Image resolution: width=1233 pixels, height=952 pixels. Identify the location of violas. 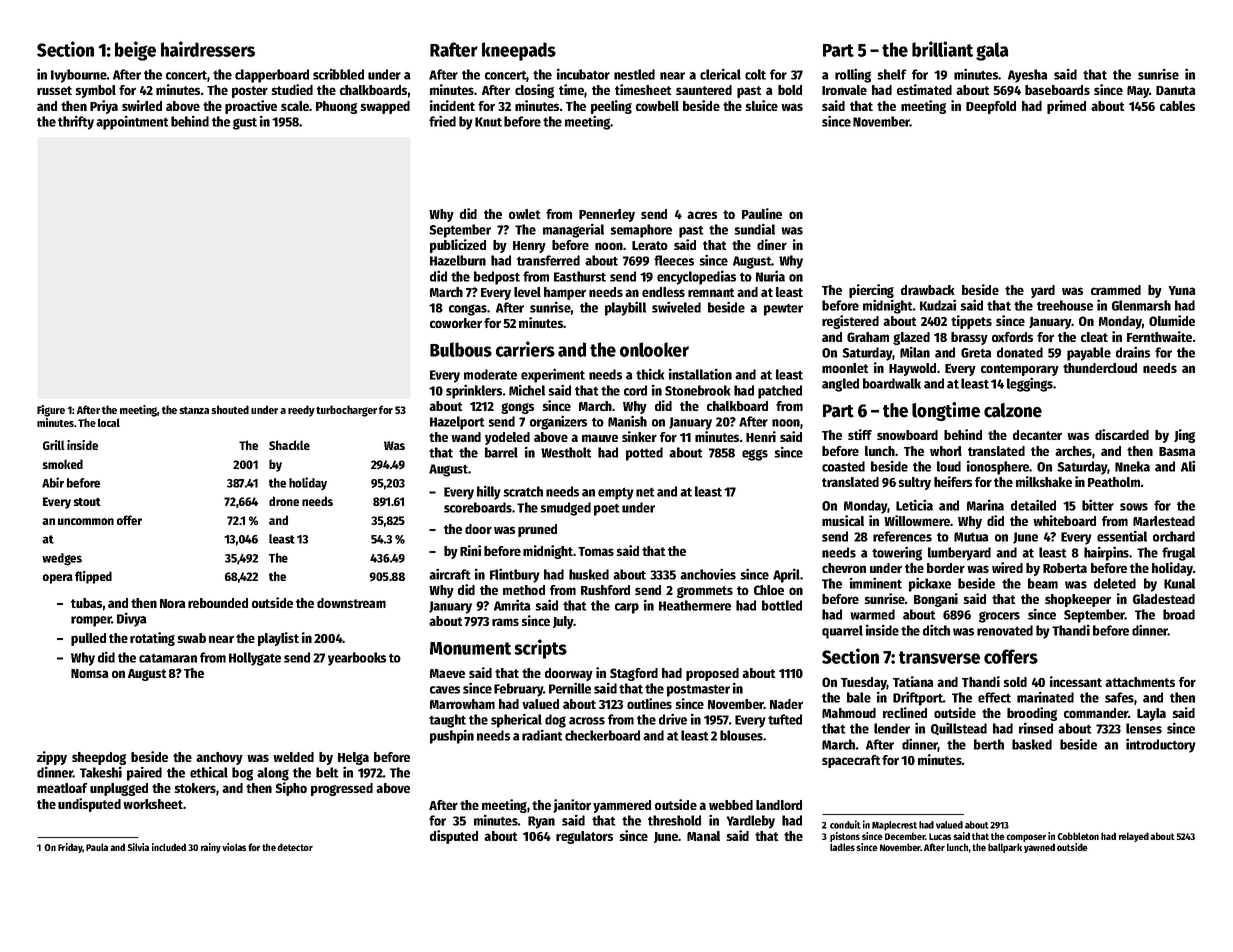
(234, 847).
